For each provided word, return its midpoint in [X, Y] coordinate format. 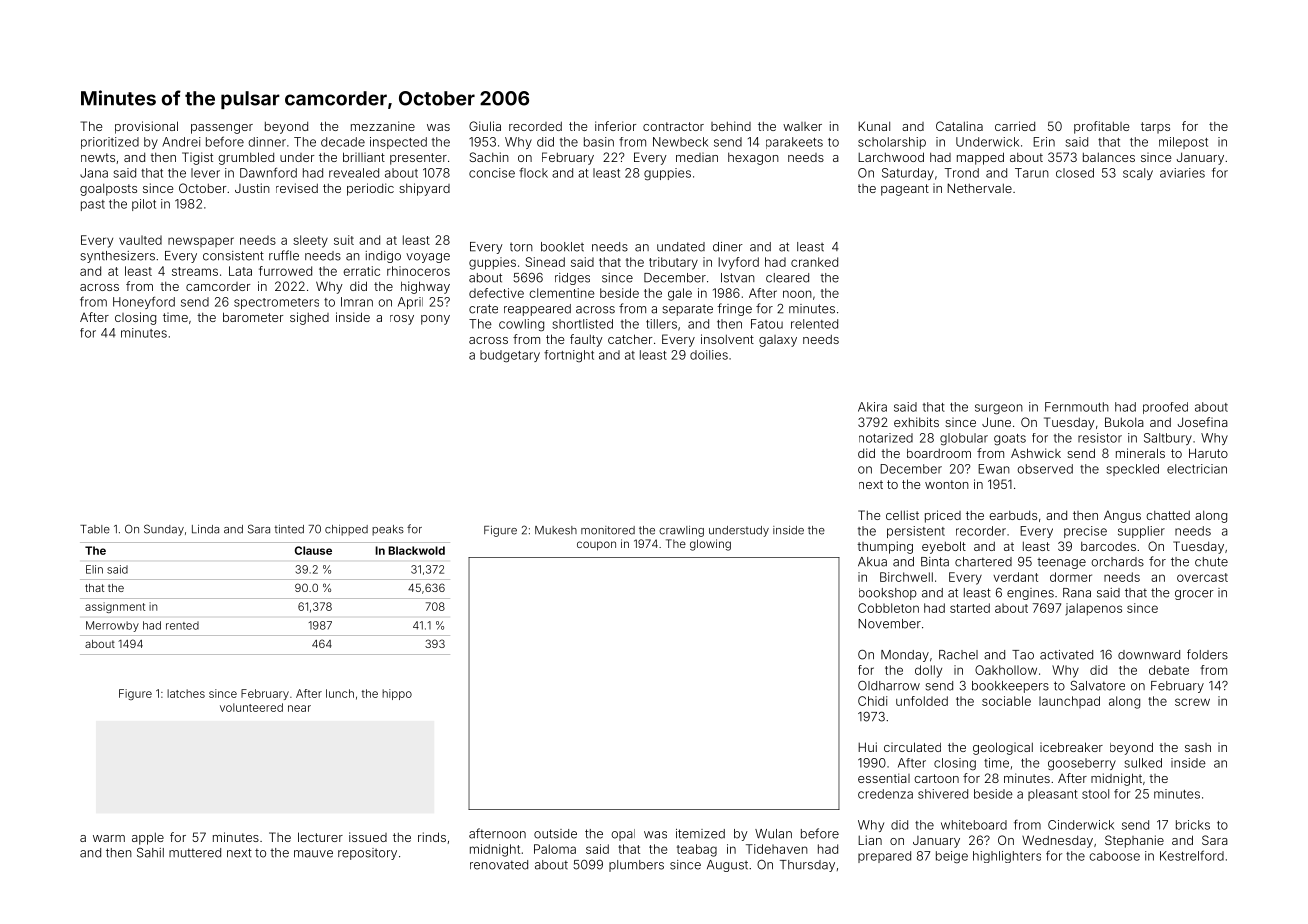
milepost [1183, 143]
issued [368, 837]
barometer [253, 317]
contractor [673, 126]
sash [1198, 747]
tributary [673, 263]
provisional [146, 127]
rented [182, 625]
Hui [867, 747]
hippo [397, 694]
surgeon [999, 409]
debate [1169, 670]
